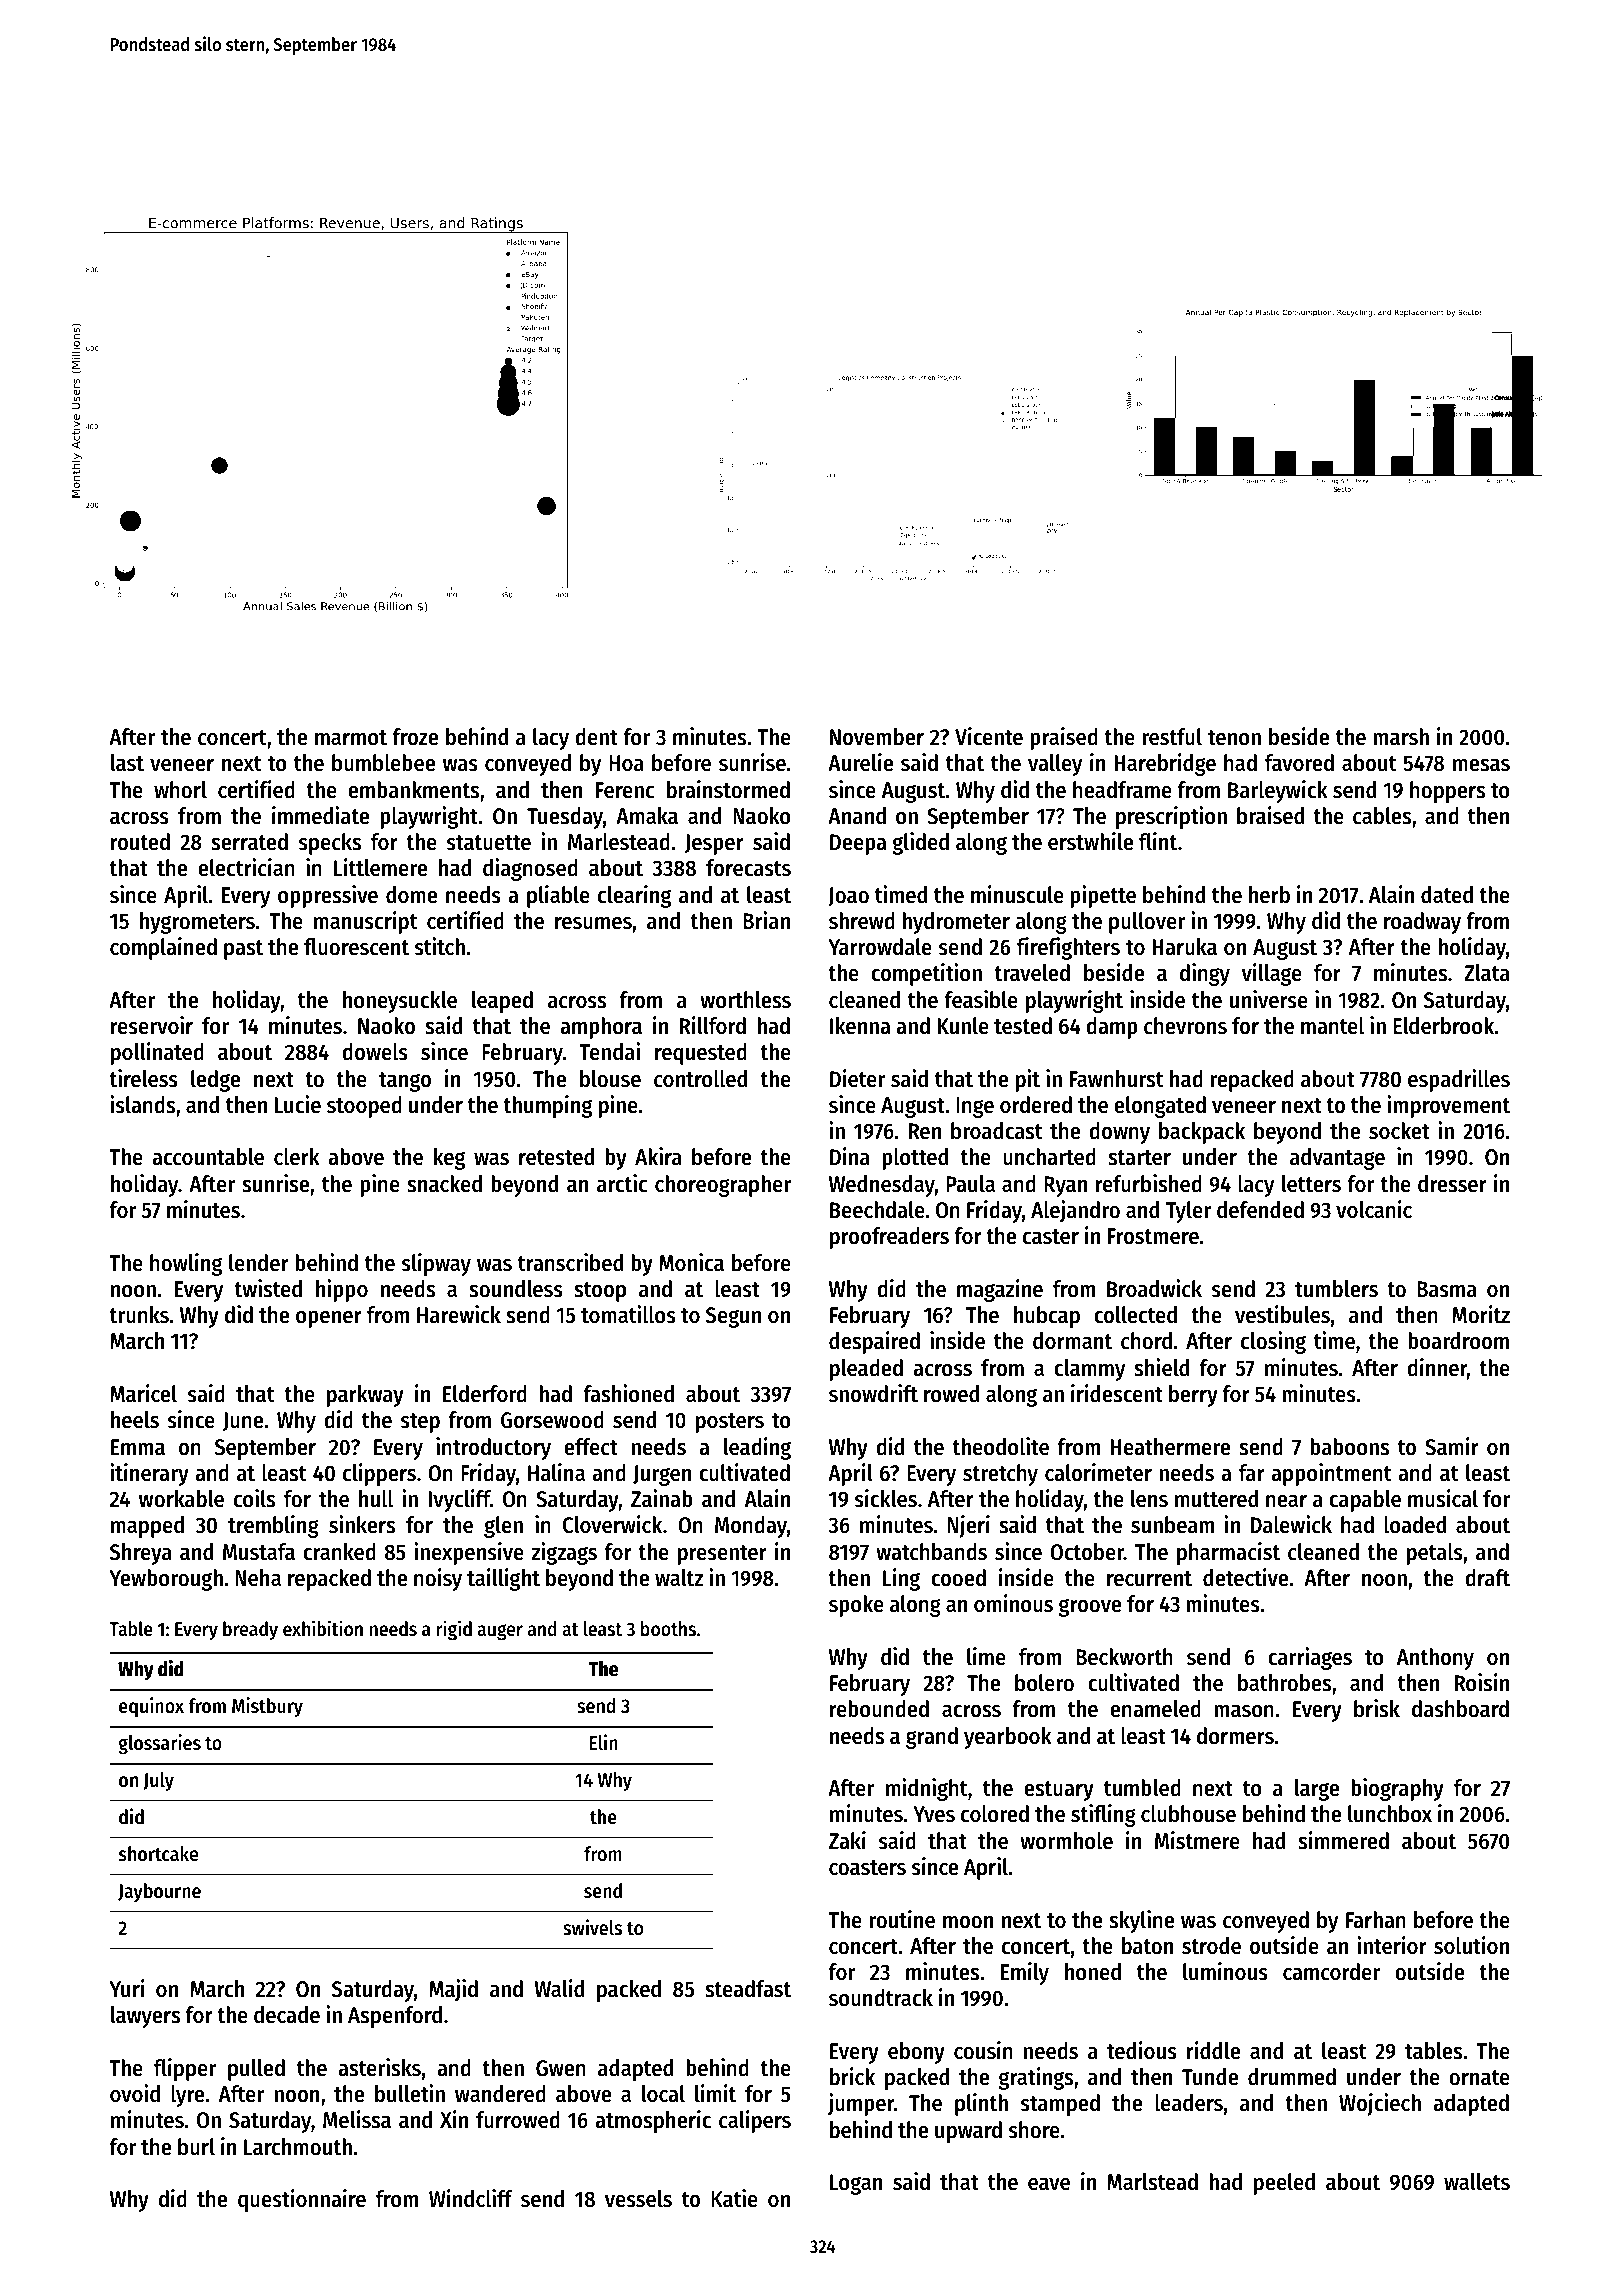  I want to click on Zlata, so click(1487, 973).
